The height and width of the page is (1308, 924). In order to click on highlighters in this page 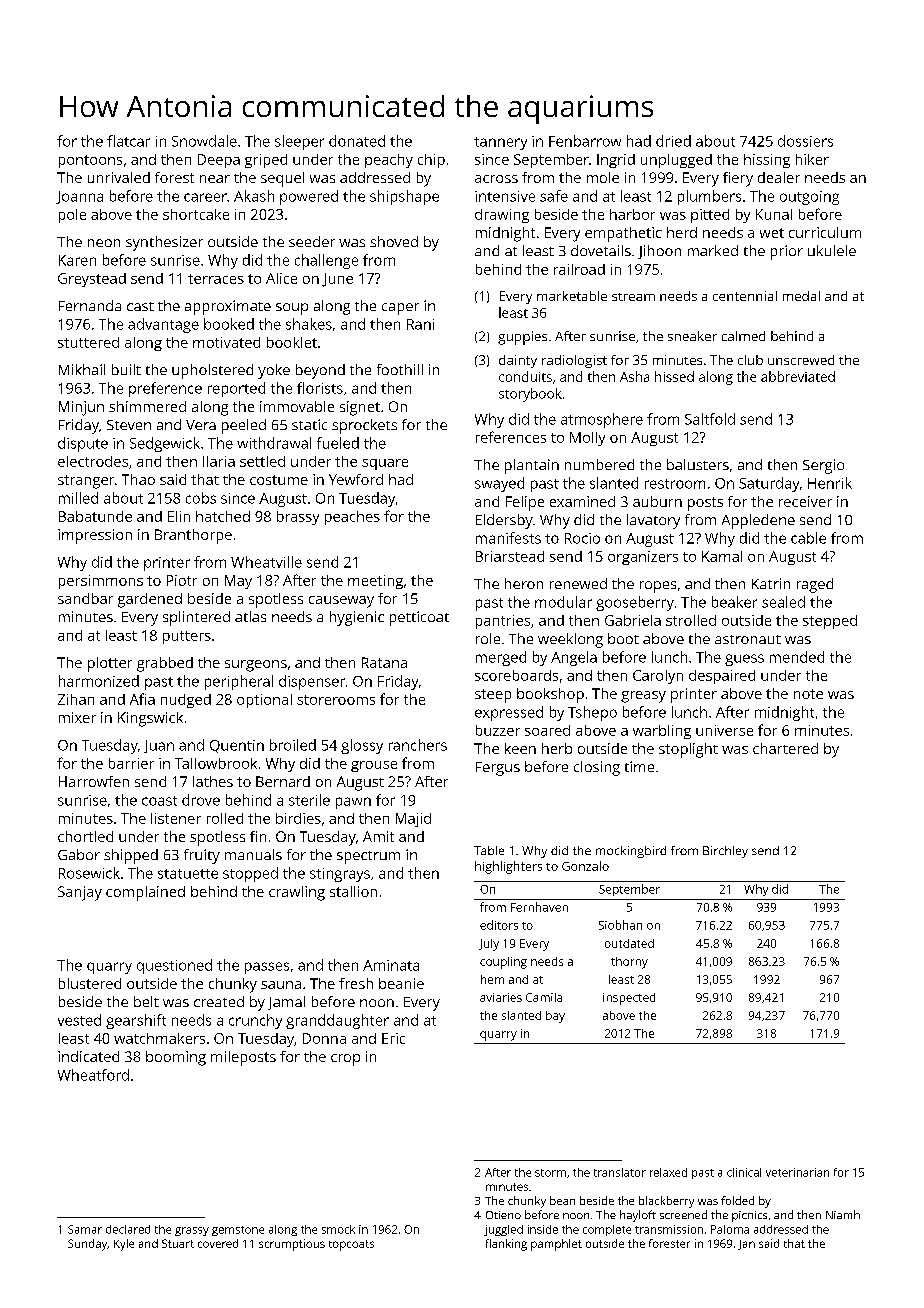, I will do `click(508, 867)`.
